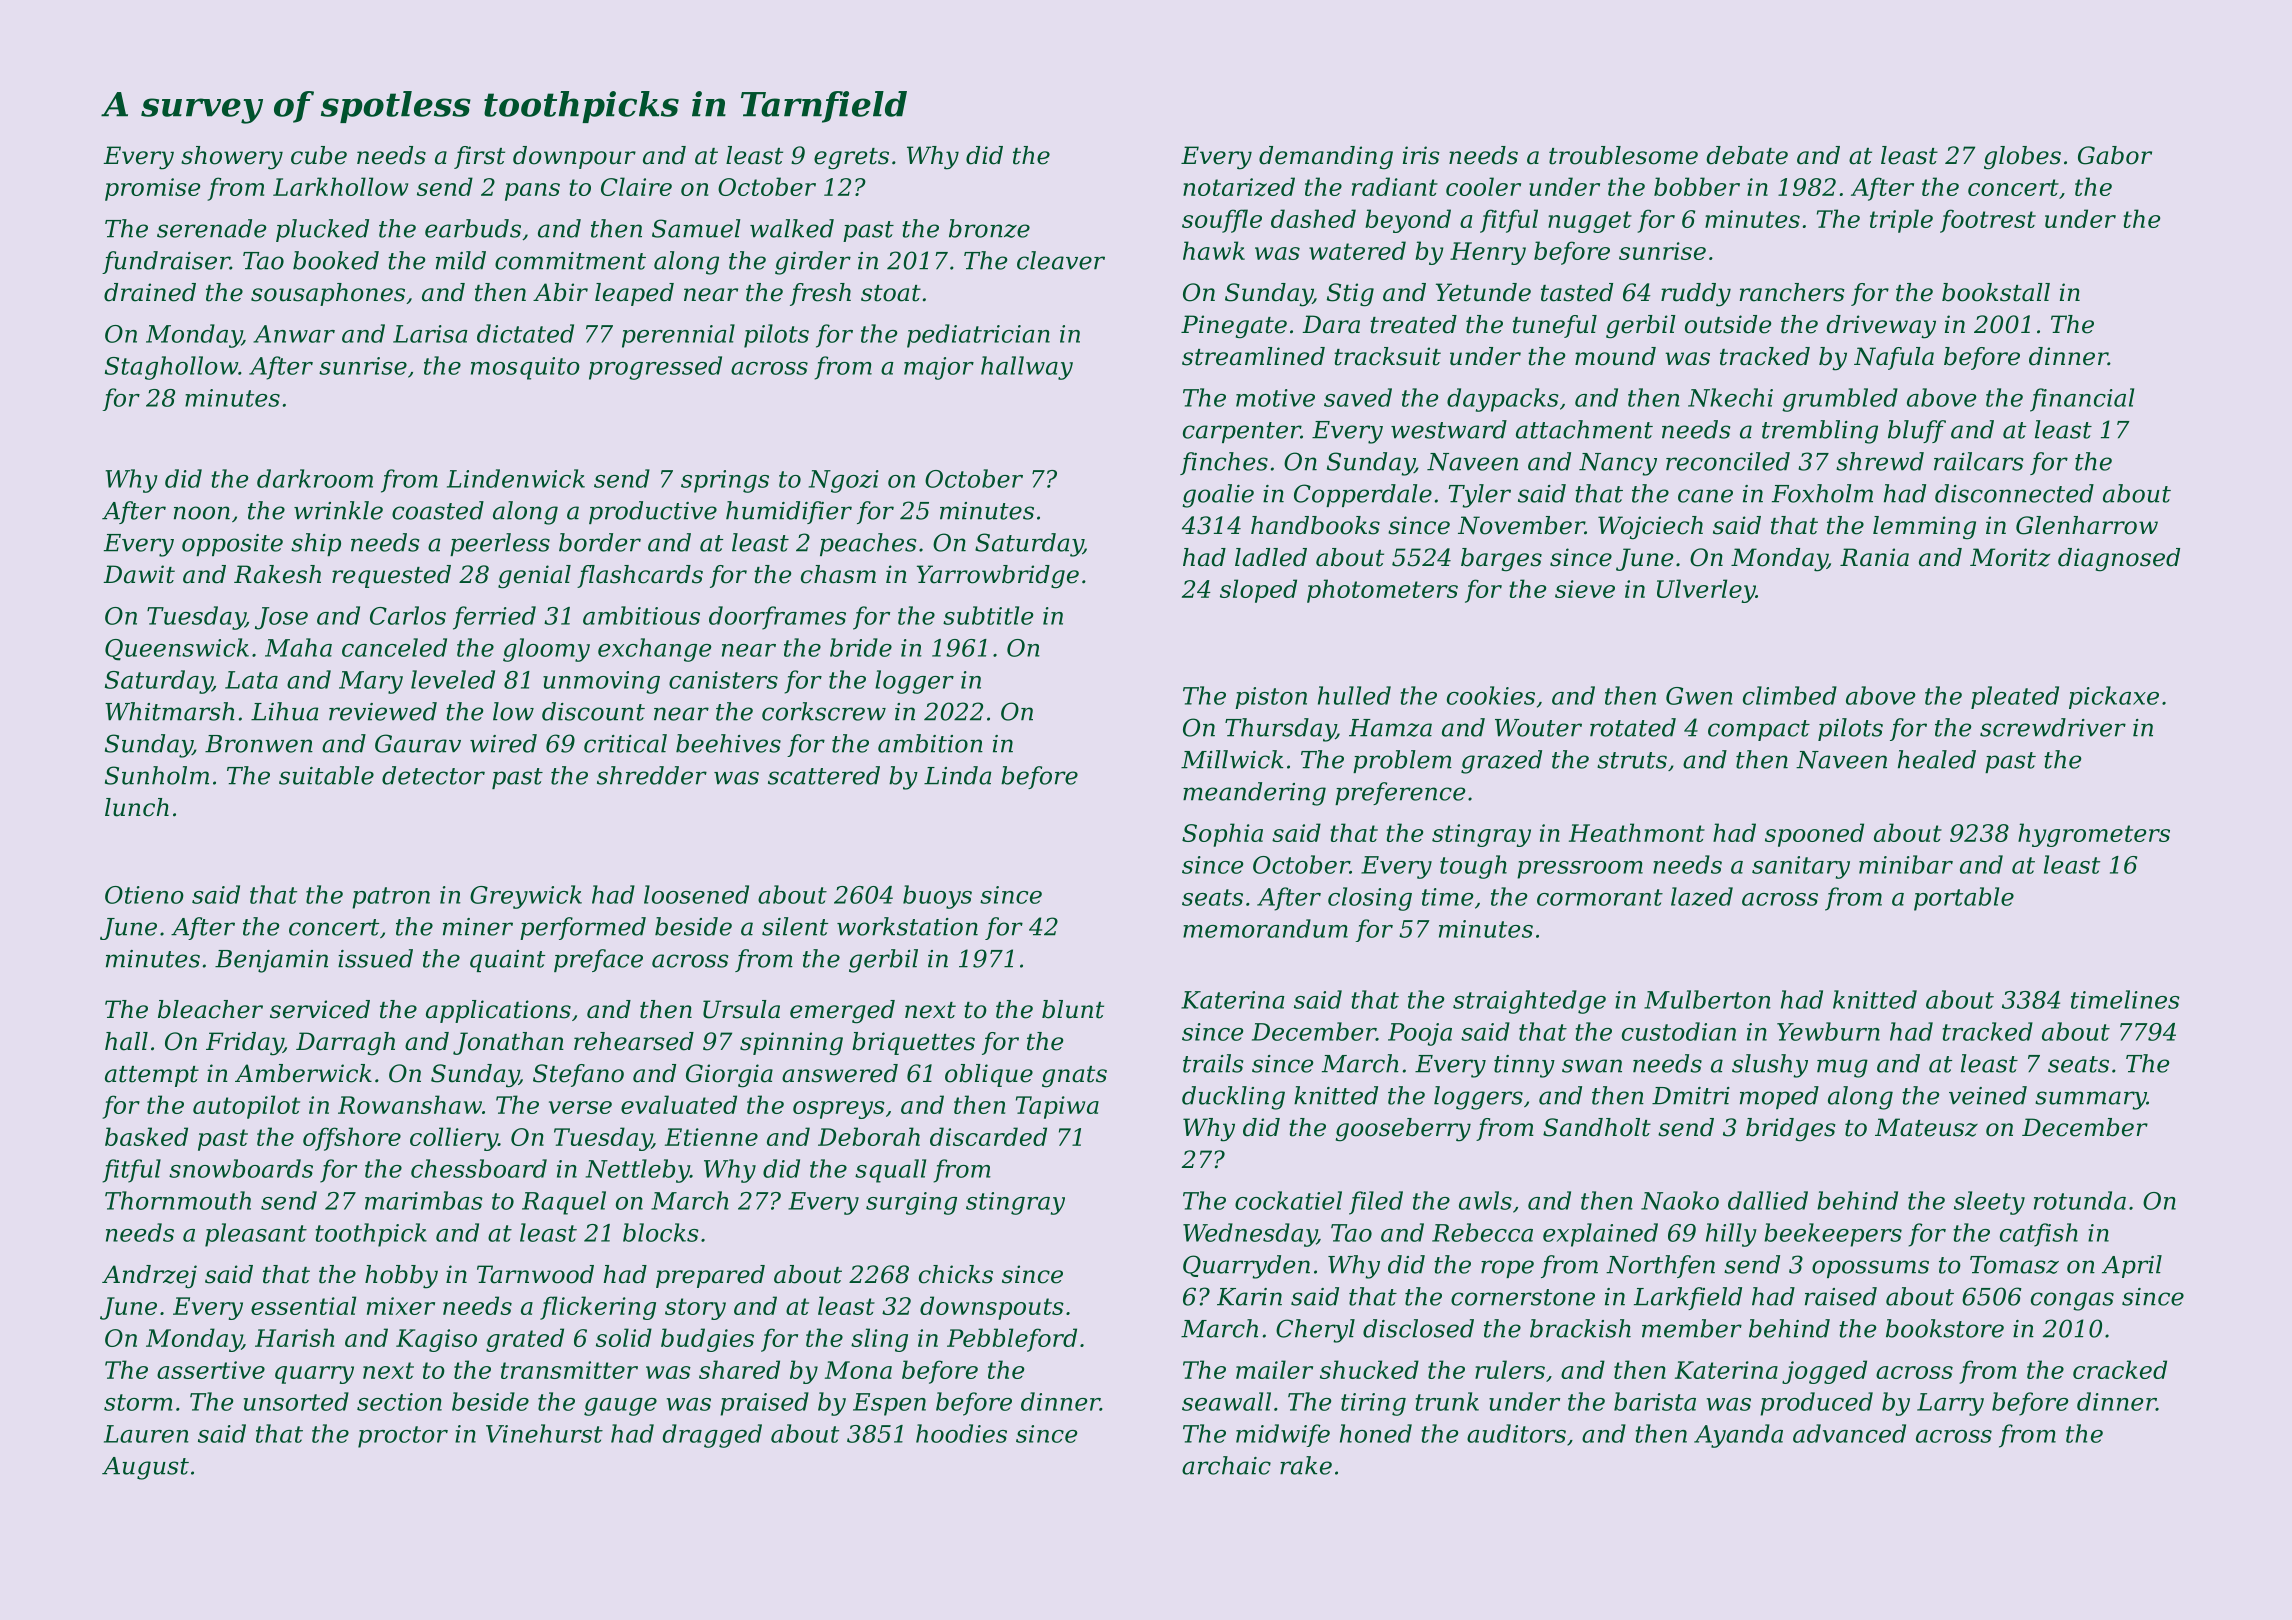 The width and height of the screenshot is (2292, 1620). I want to click on cookies, so click(1491, 695).
